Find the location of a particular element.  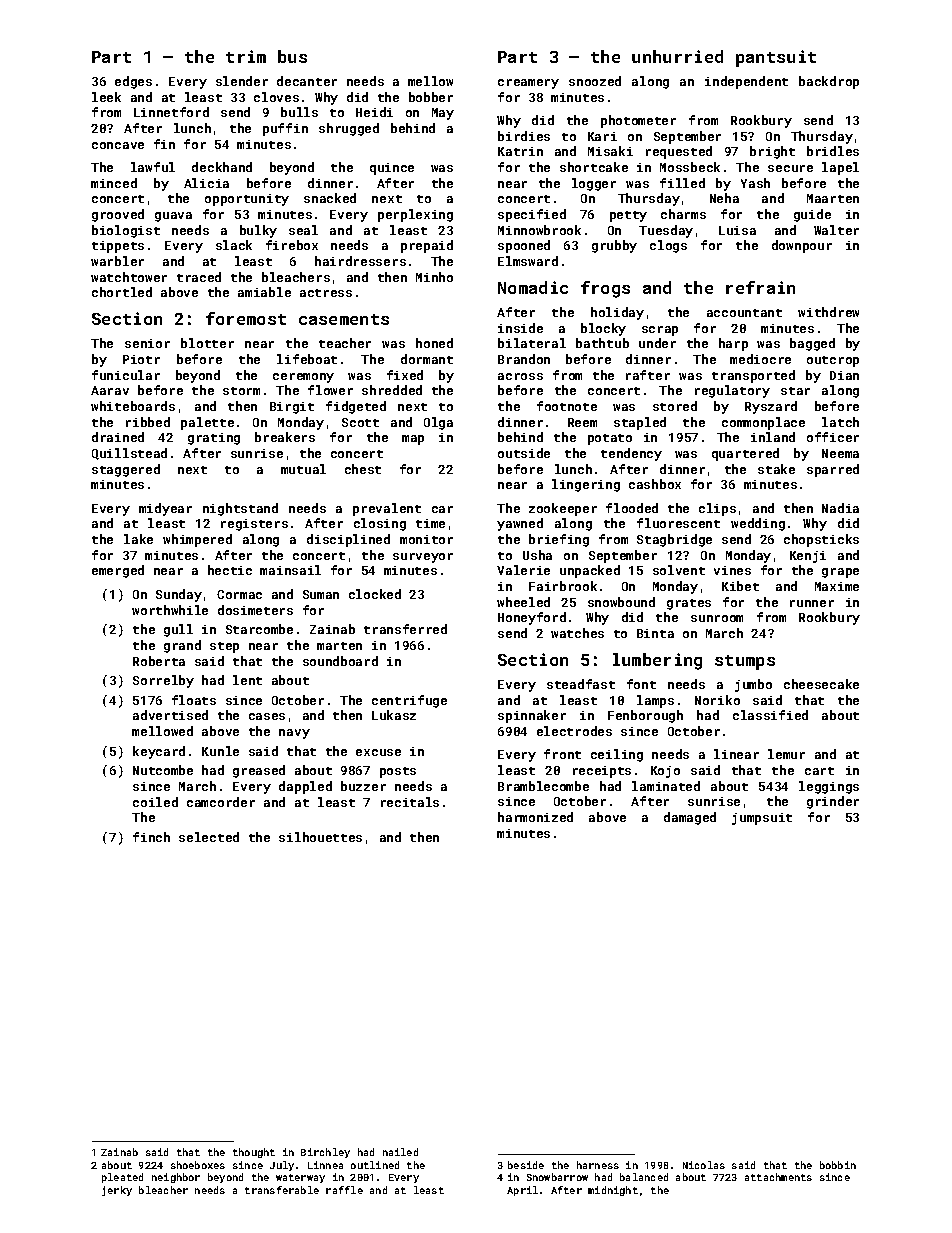

sunroom is located at coordinates (717, 618).
